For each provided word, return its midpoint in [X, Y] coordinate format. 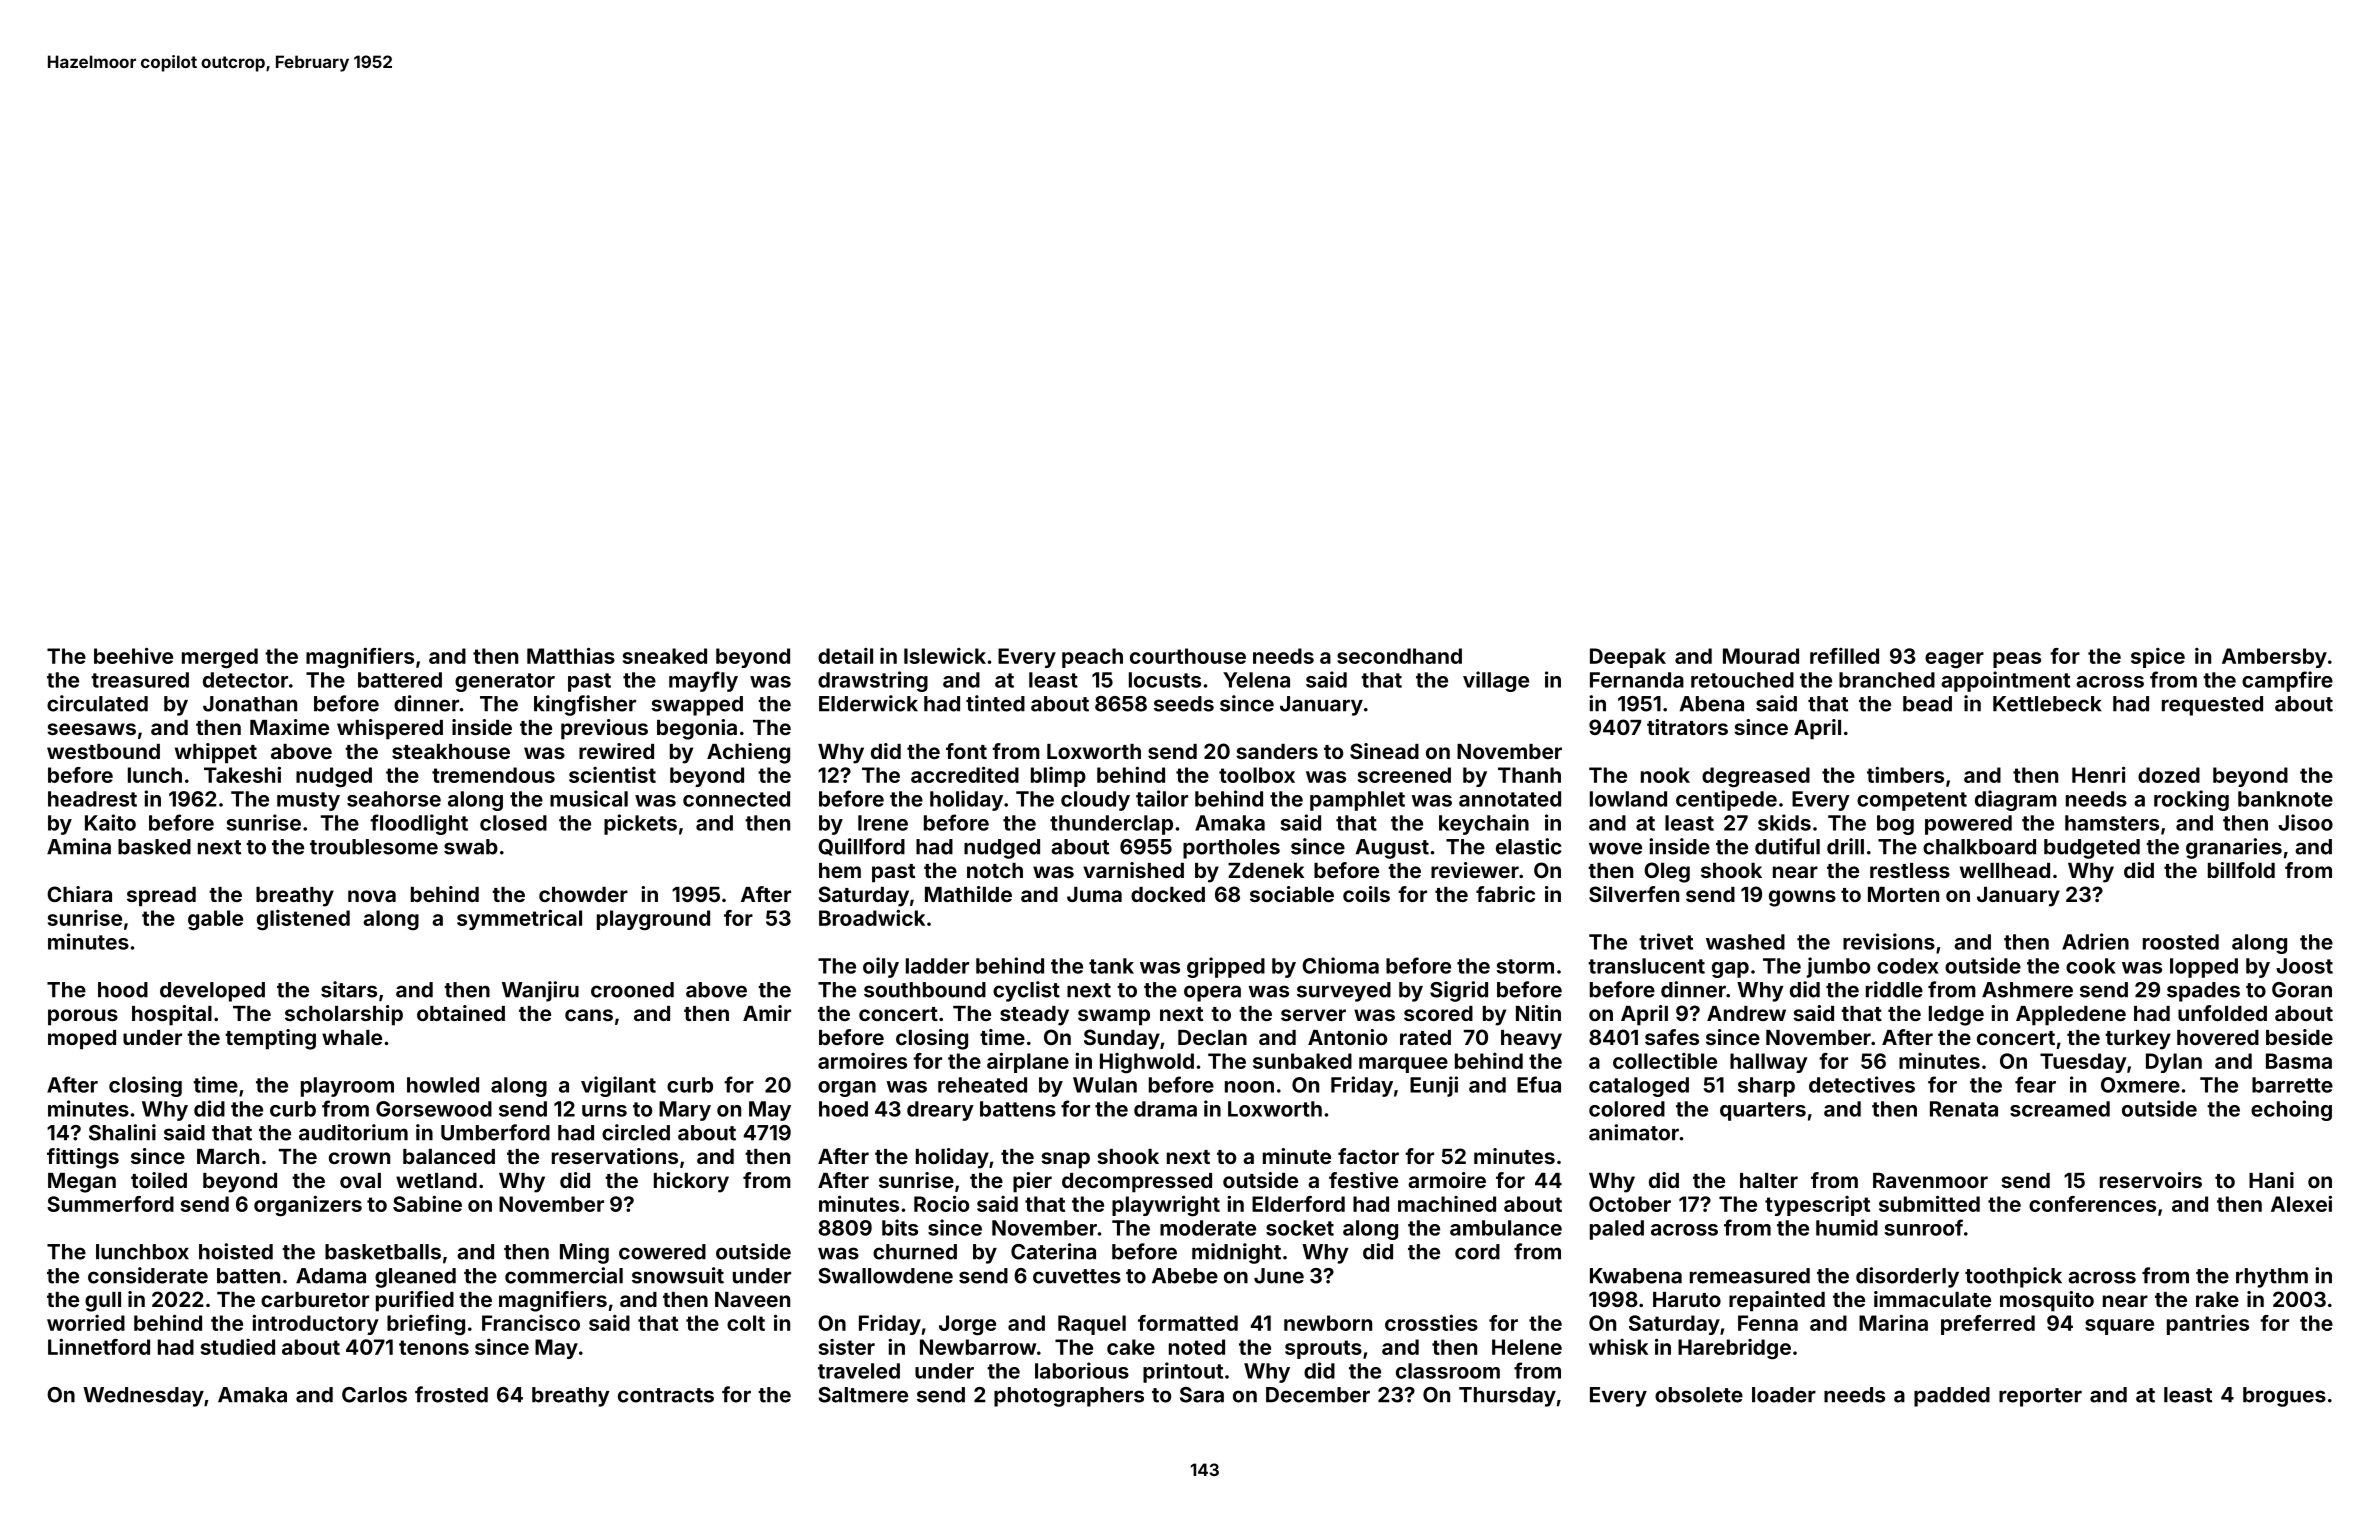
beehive [133, 655]
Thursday [1507, 1397]
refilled [1844, 656]
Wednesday [143, 1397]
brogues [2284, 1397]
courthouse [1188, 656]
